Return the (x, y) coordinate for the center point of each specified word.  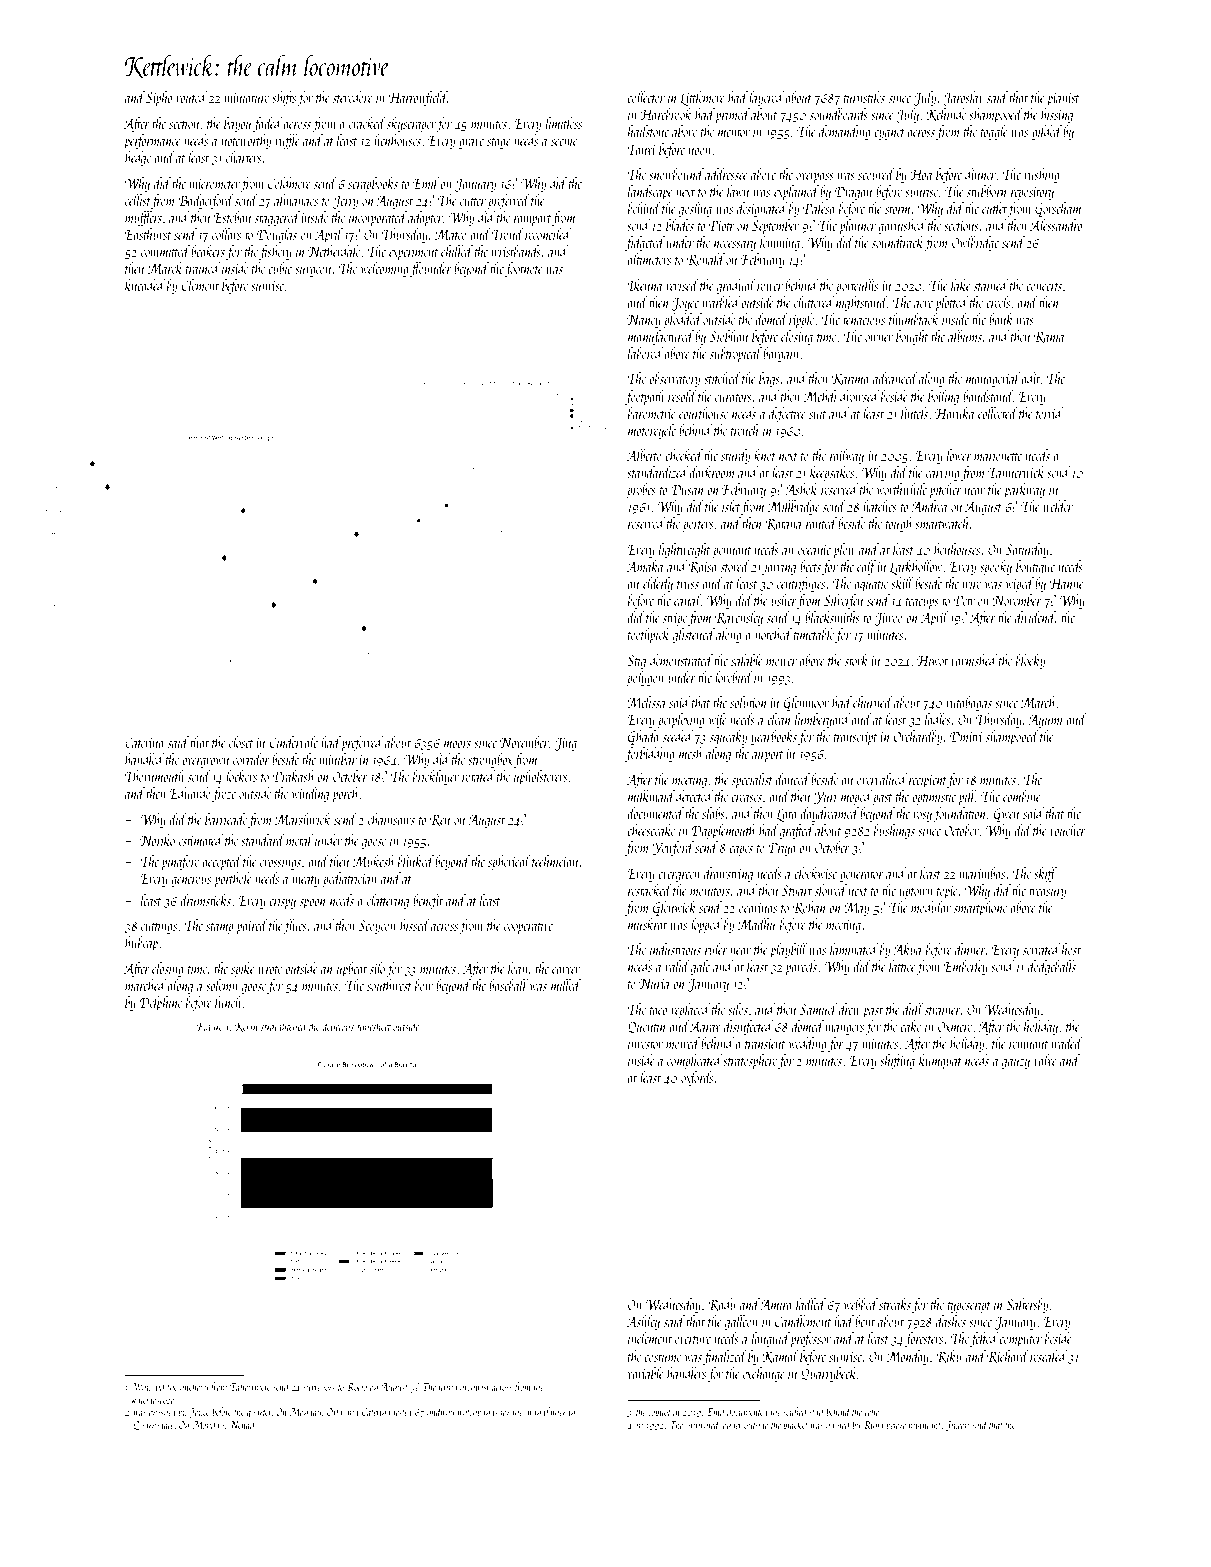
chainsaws (391, 819)
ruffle (287, 141)
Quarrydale (154, 1425)
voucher (1068, 830)
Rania (1049, 337)
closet (241, 742)
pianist (1063, 99)
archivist (474, 1386)
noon (700, 151)
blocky (1030, 661)
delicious (338, 1026)
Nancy (644, 321)
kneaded (145, 285)
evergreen (679, 877)
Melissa (646, 702)
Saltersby (1027, 1305)
